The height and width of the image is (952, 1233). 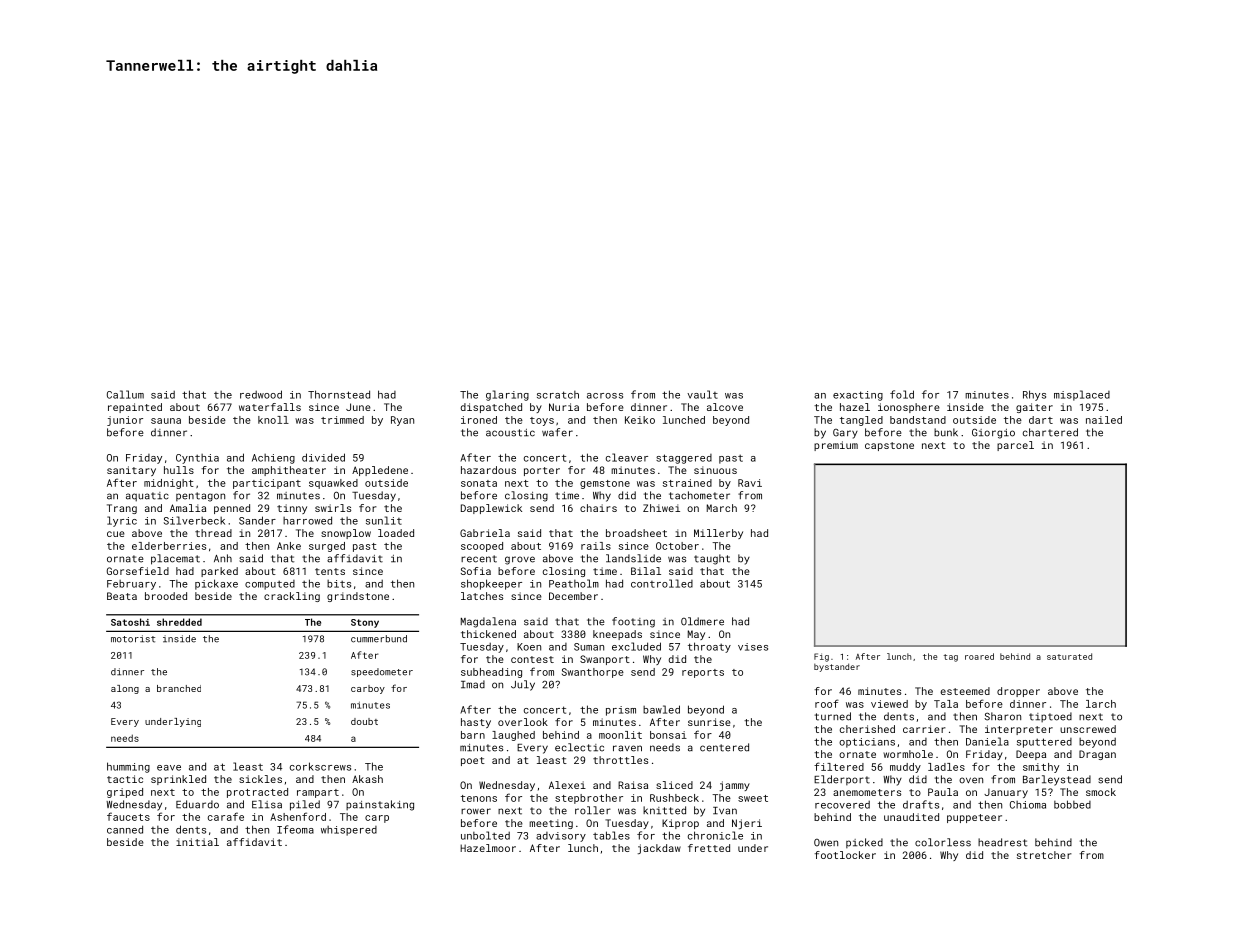 I want to click on canned, so click(x=125, y=829).
